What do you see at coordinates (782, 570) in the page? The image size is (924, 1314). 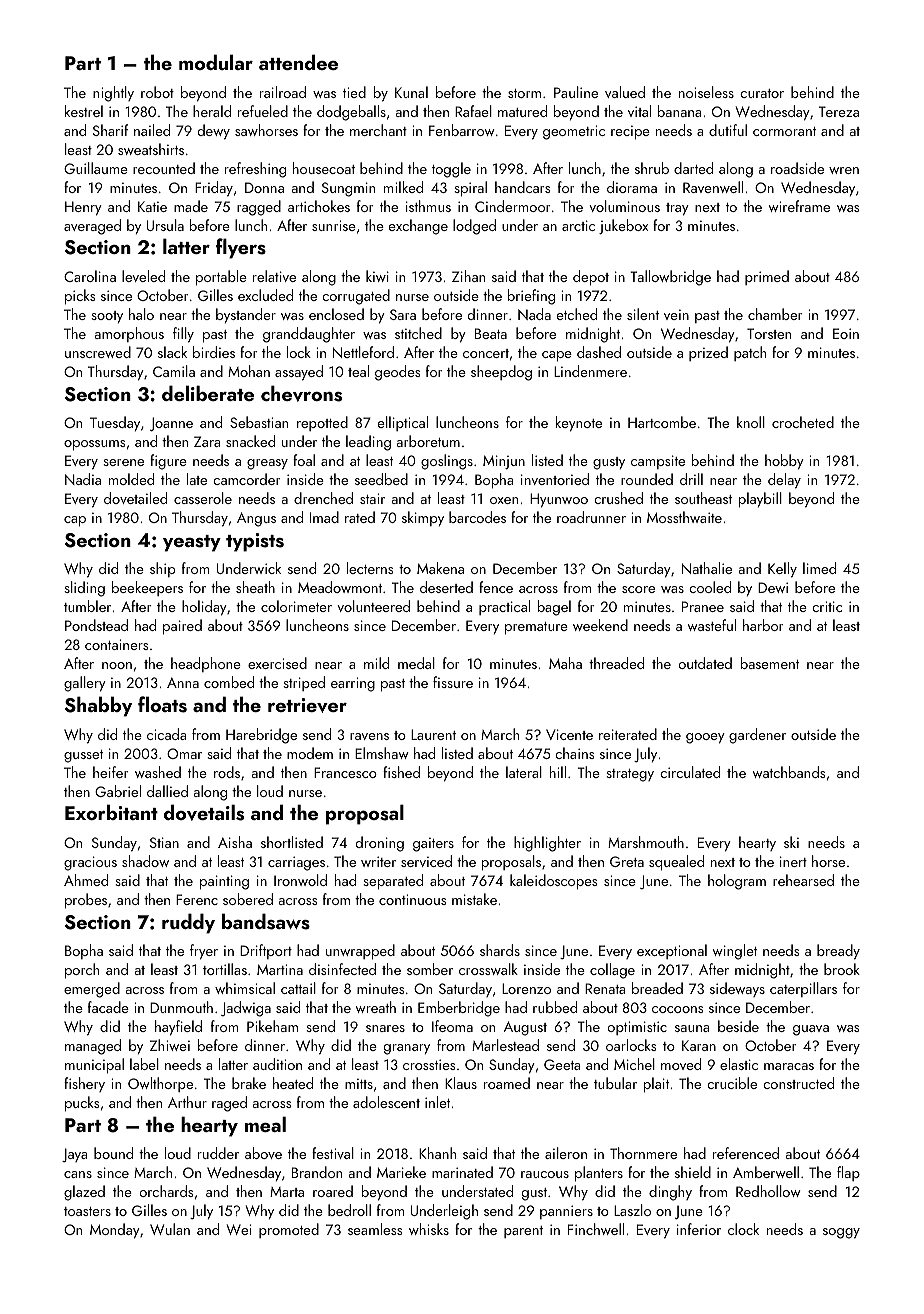 I see `Kelly` at bounding box center [782, 570].
